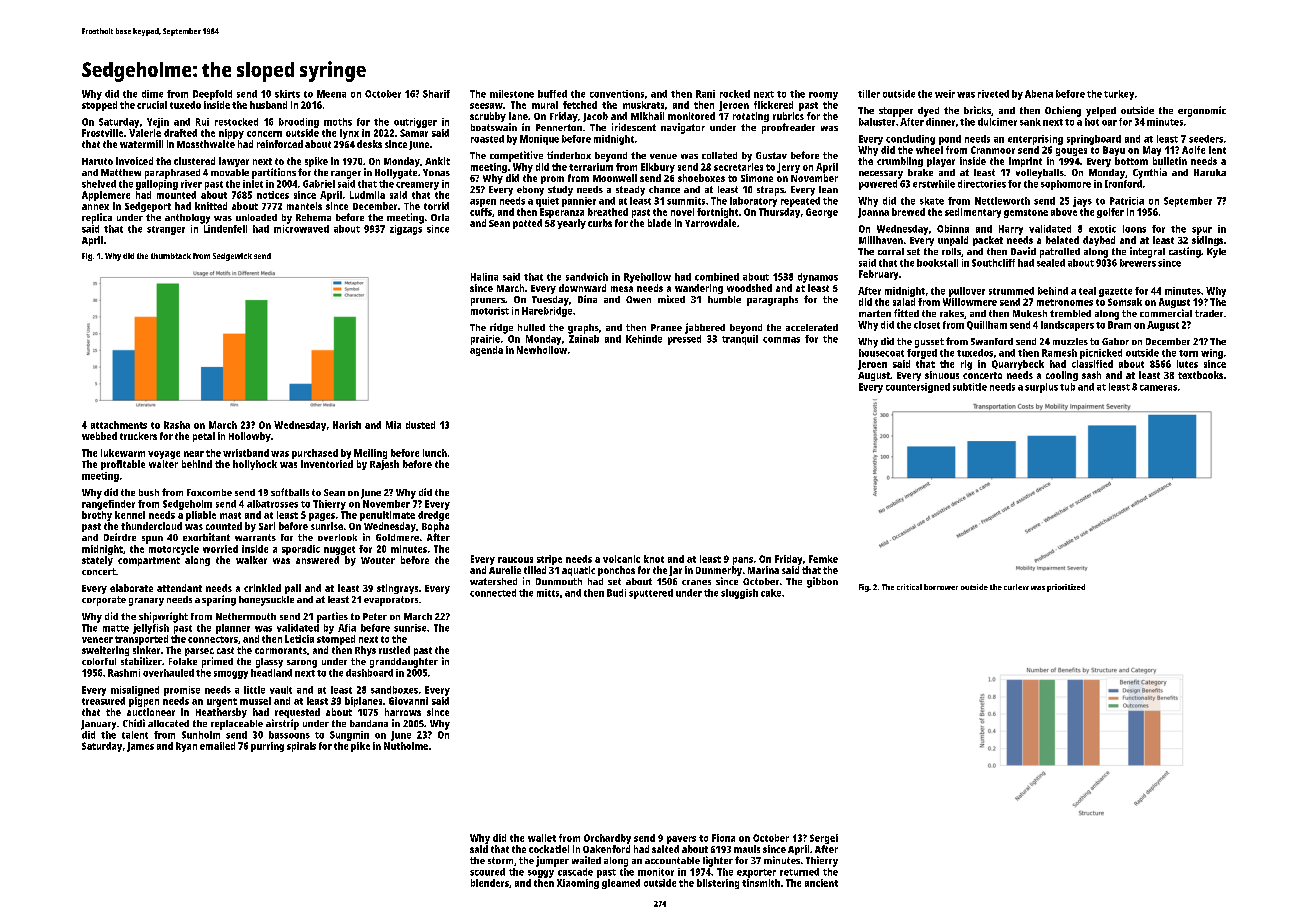 The width and height of the screenshot is (1308, 924). I want to click on riveted, so click(993, 94).
